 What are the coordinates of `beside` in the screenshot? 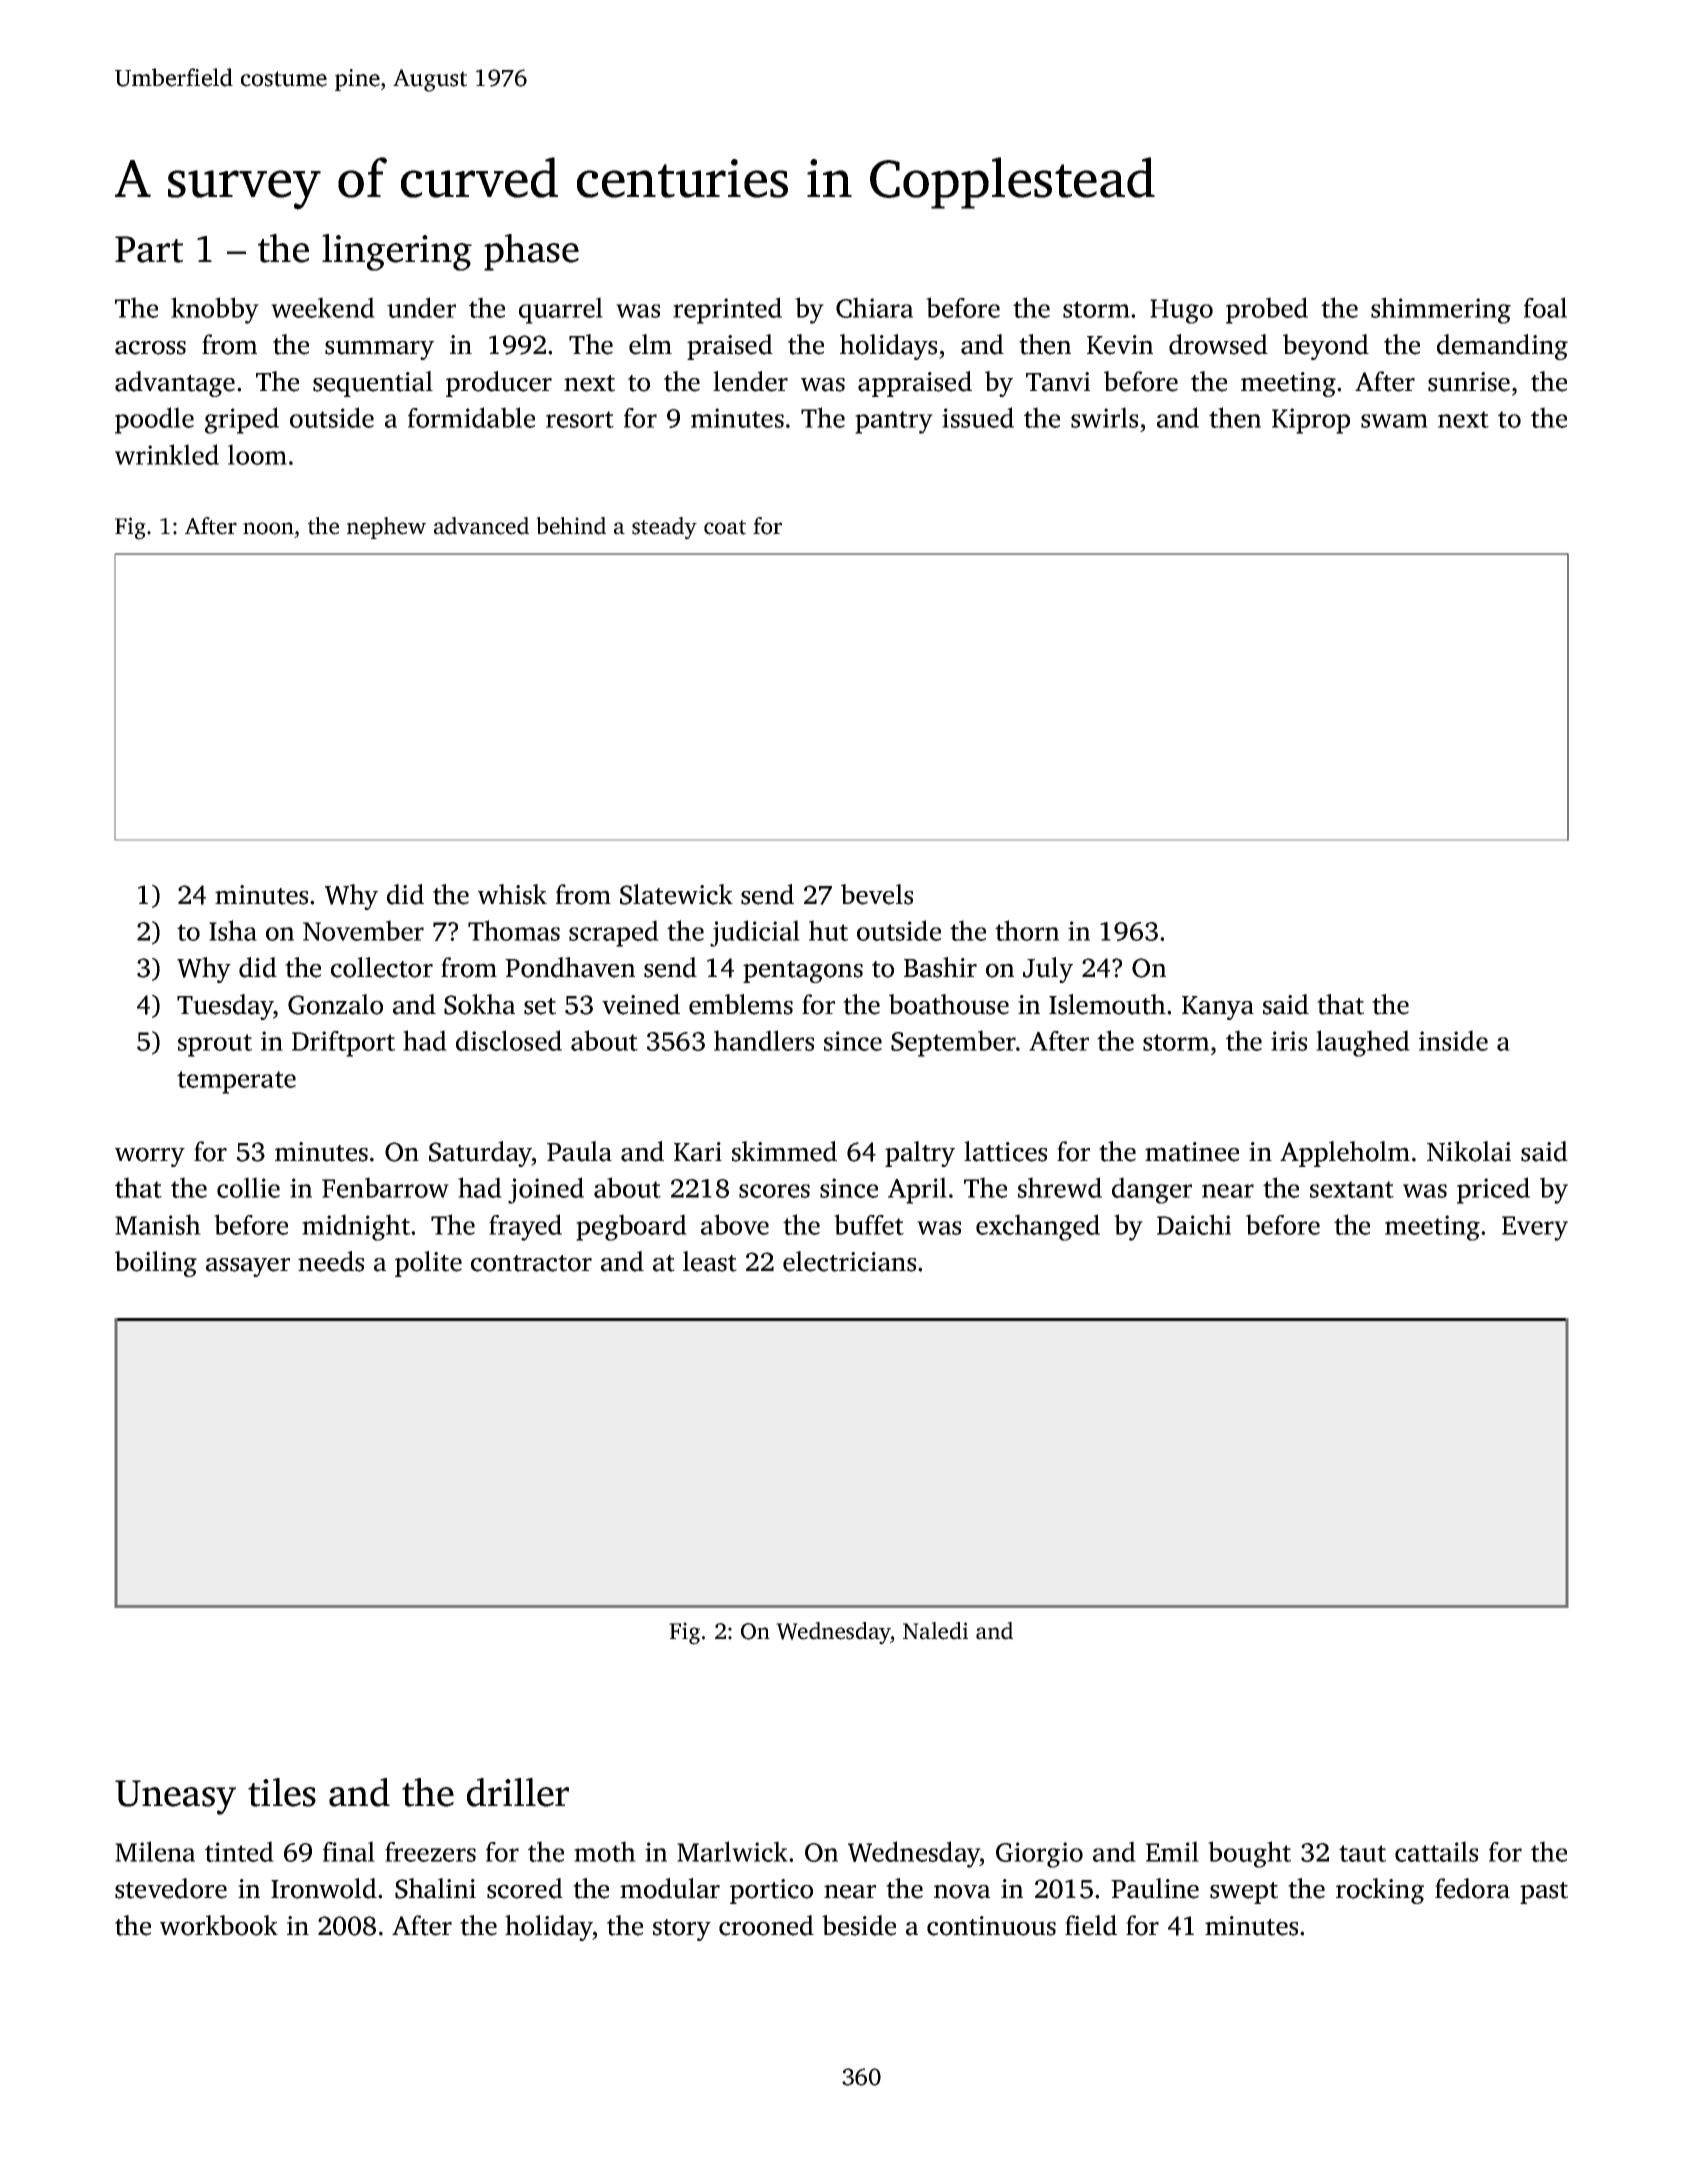 It's located at (859, 1925).
